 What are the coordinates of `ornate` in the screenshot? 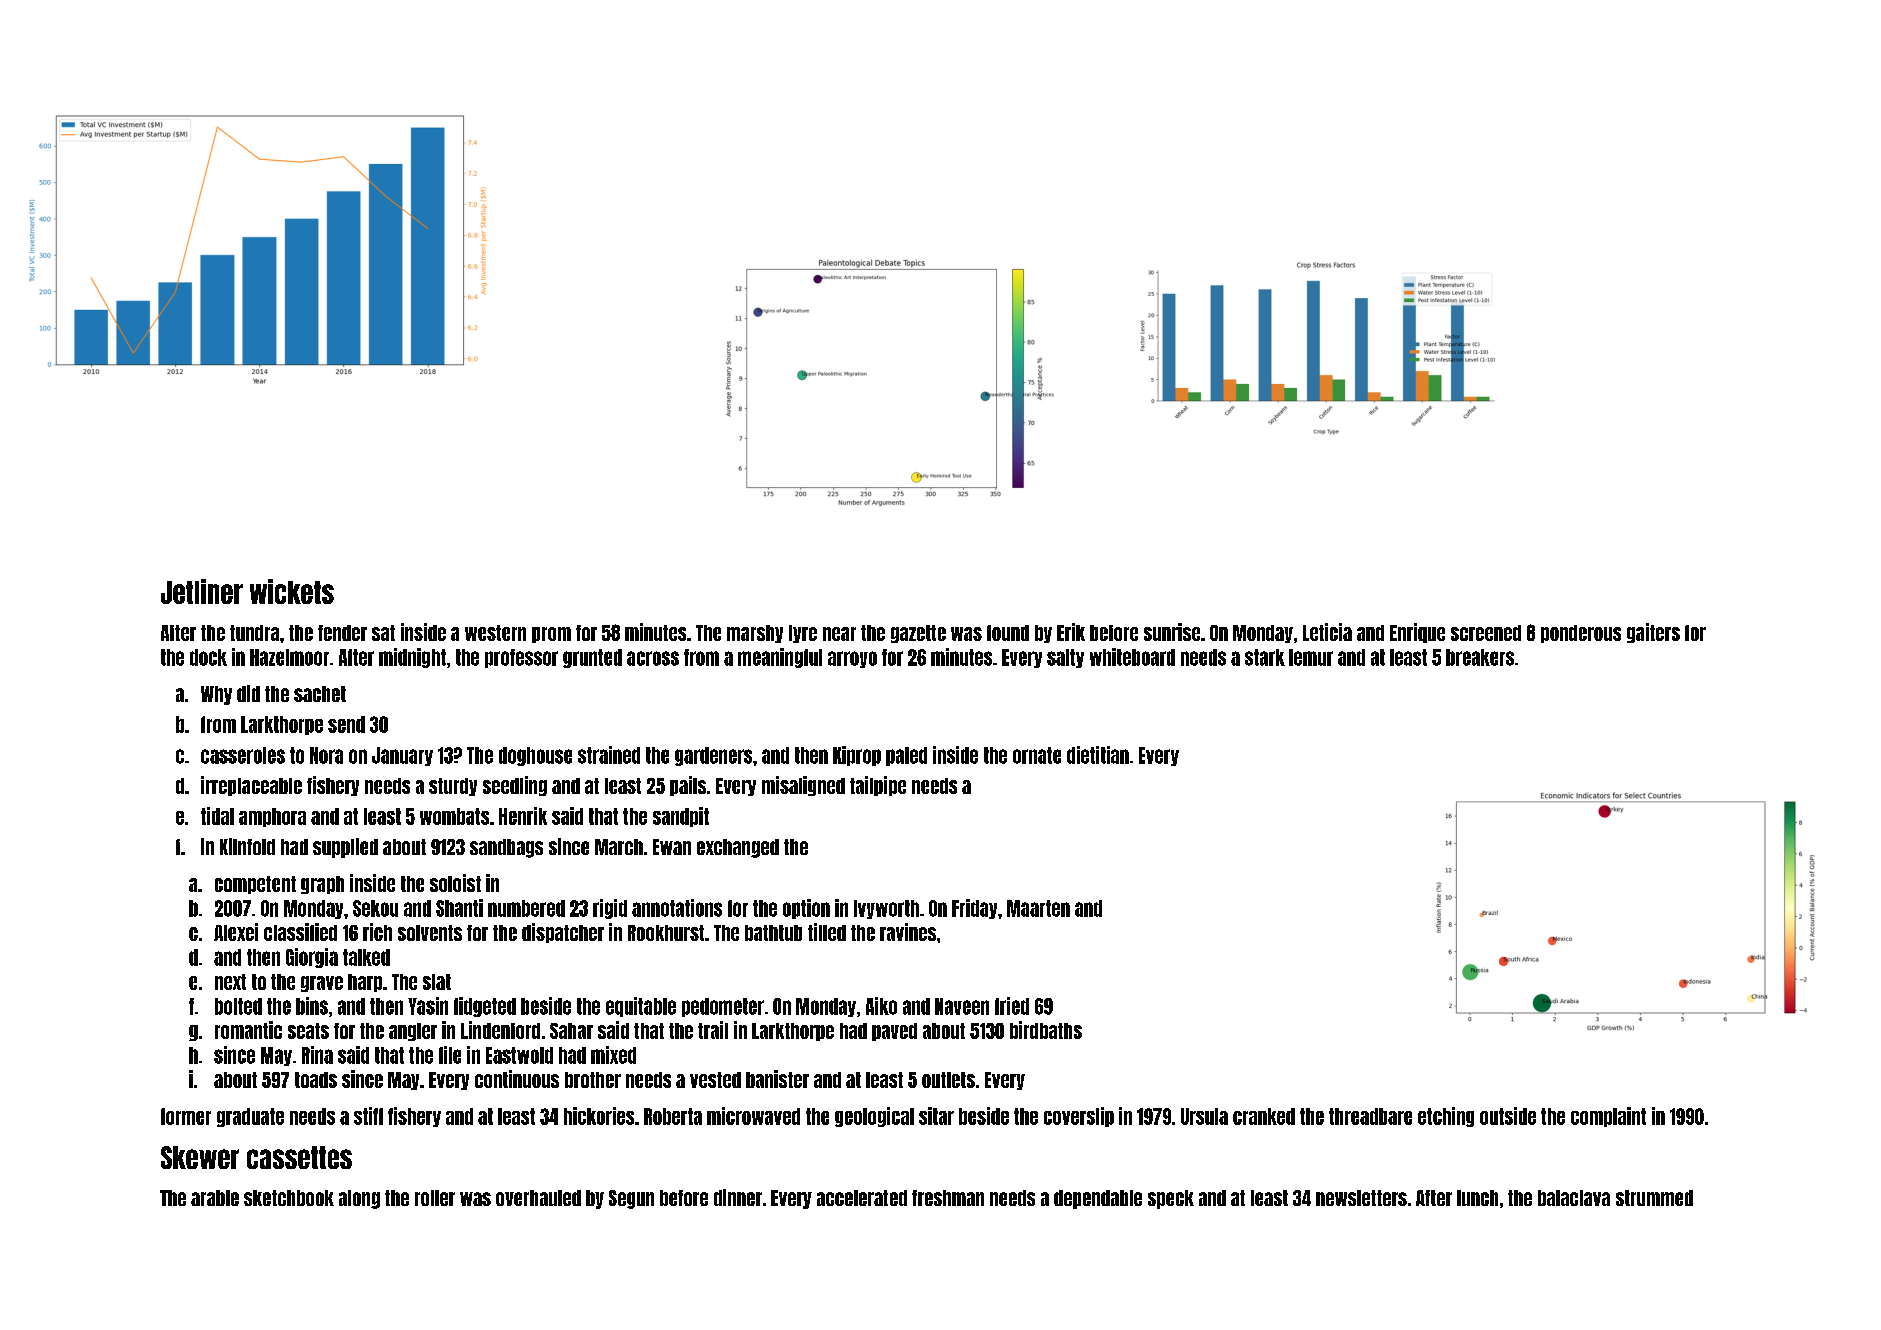 It's located at (1037, 755).
